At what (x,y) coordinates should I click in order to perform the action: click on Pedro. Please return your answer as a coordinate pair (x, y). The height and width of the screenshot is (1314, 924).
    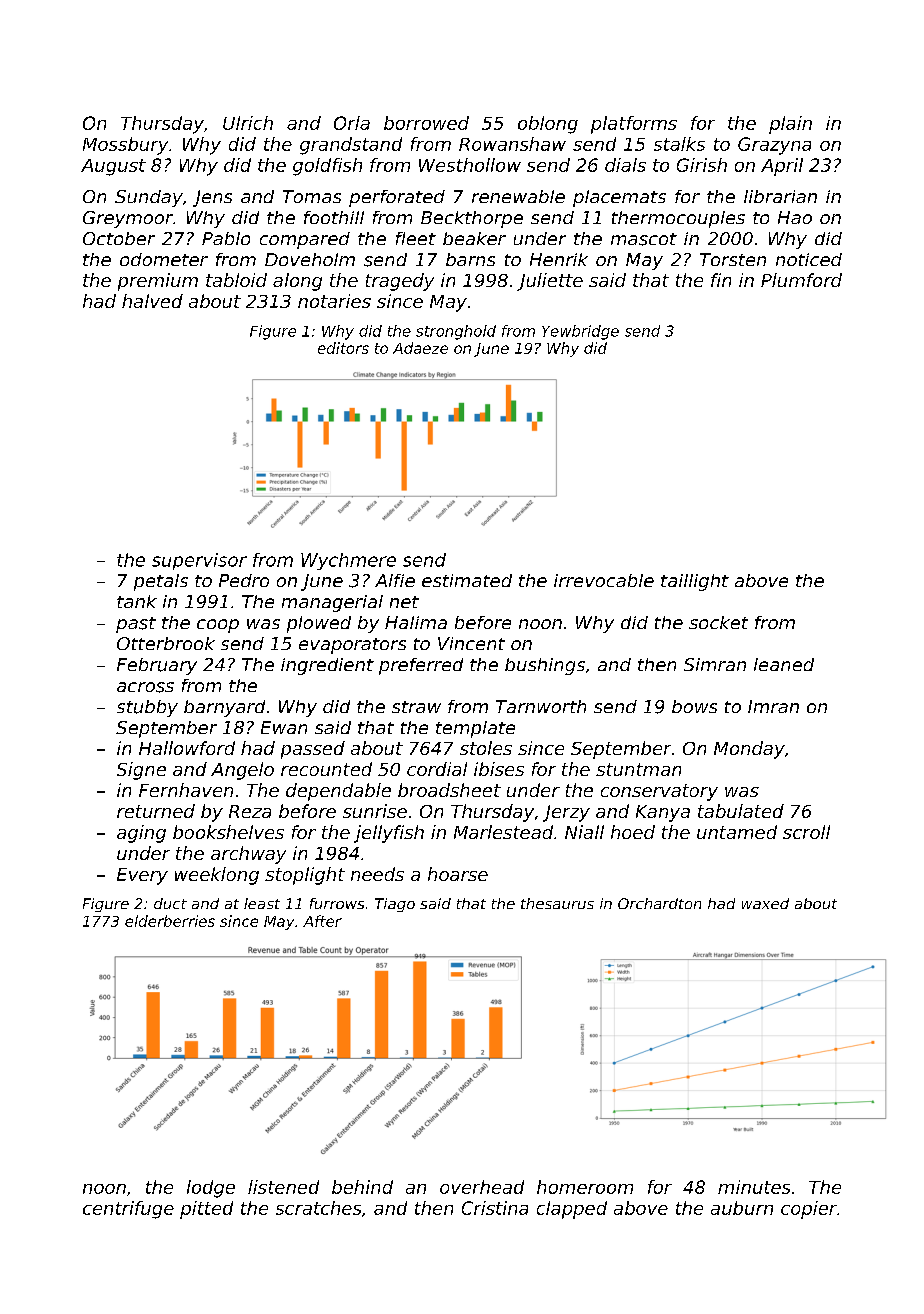
    Looking at the image, I should click on (244, 580).
